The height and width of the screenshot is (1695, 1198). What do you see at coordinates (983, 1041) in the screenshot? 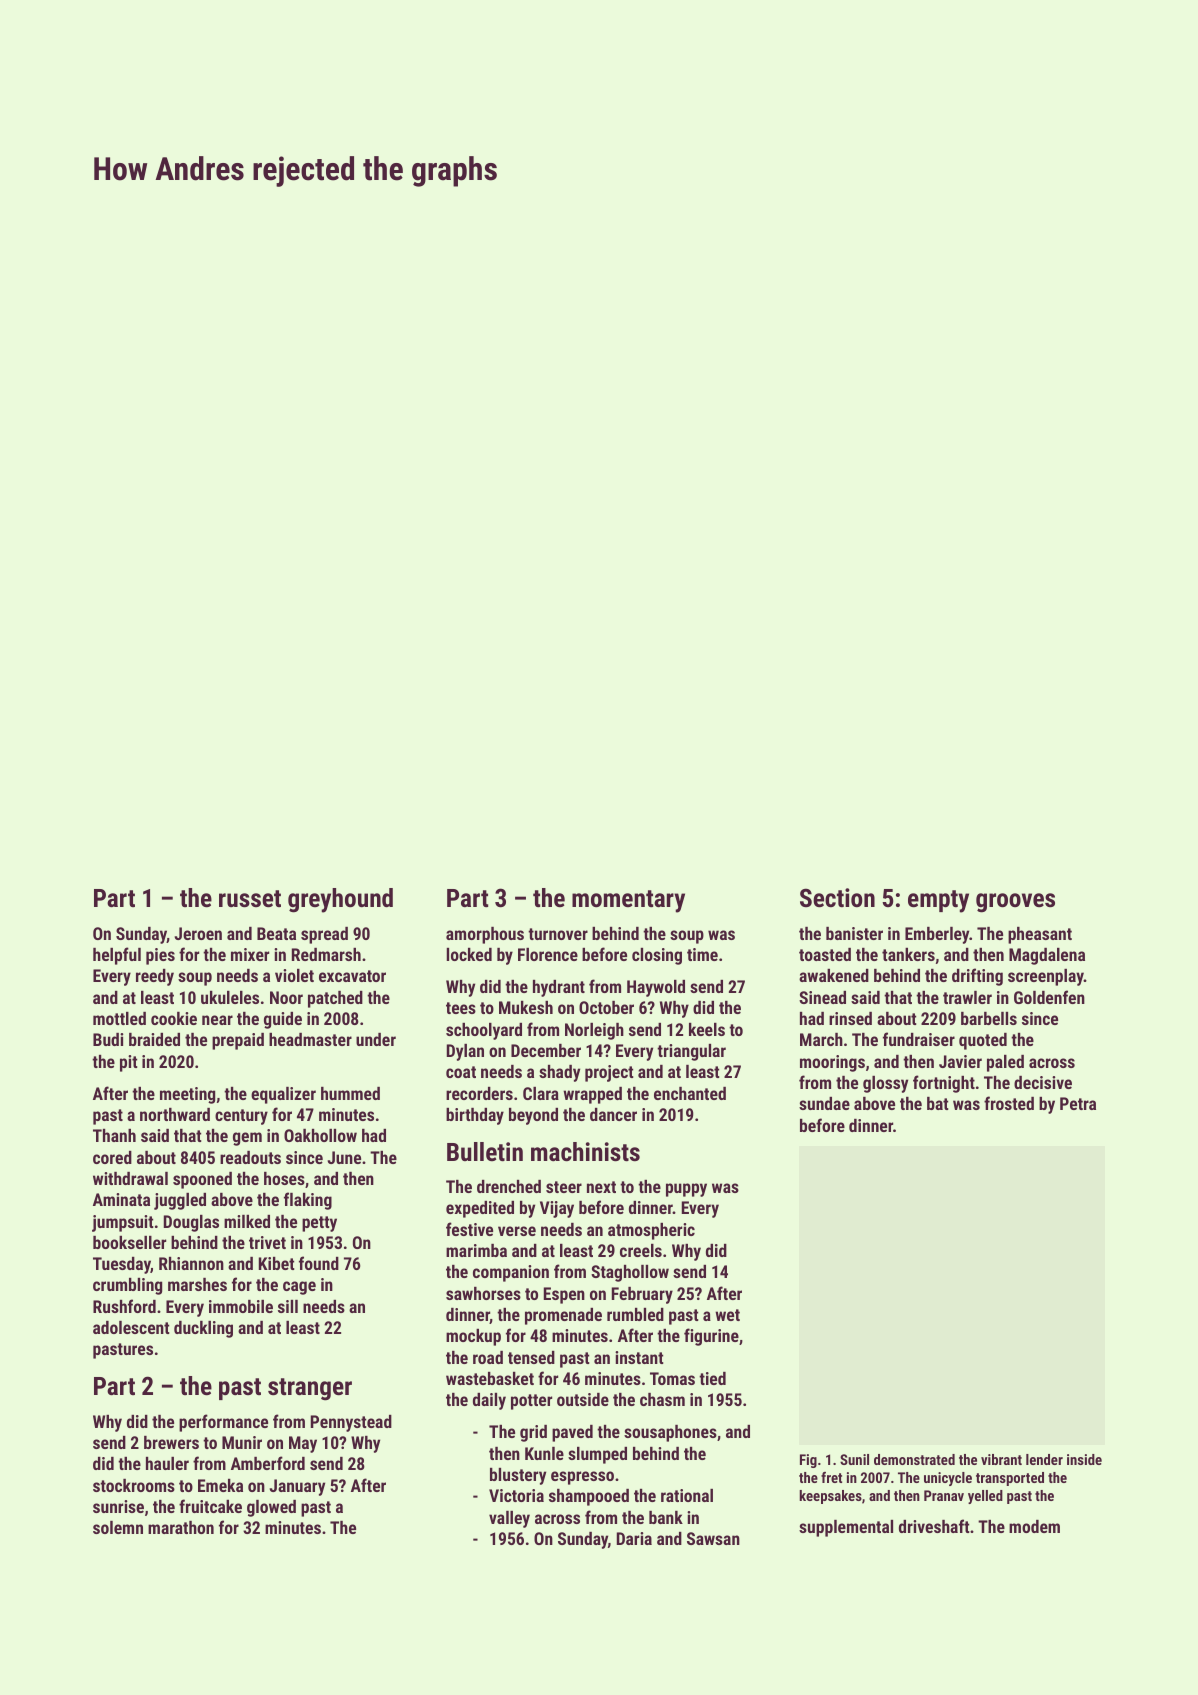
I see `quoted` at bounding box center [983, 1041].
